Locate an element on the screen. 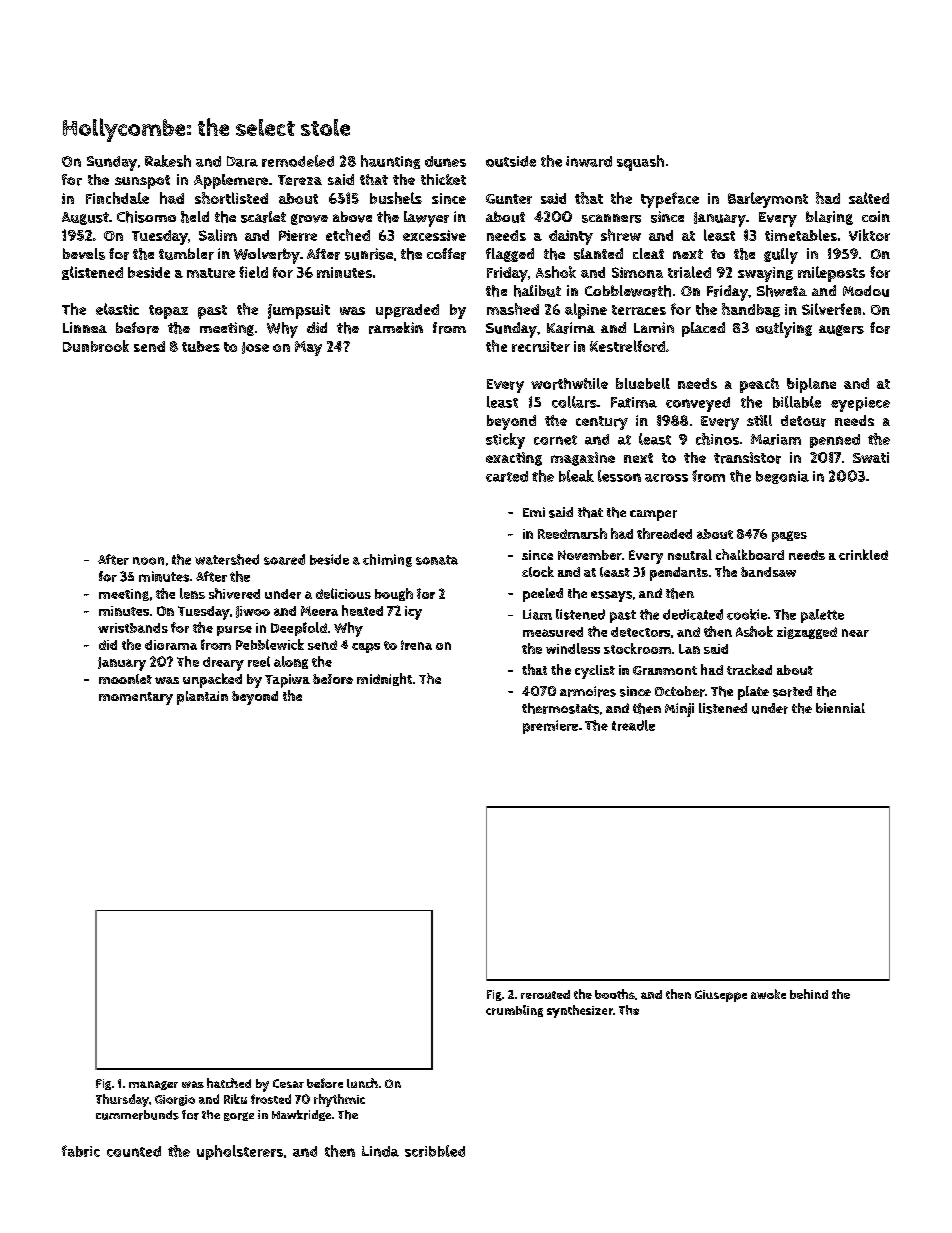 Image resolution: width=952 pixels, height=1233 pixels. worthwhile is located at coordinates (569, 384).
